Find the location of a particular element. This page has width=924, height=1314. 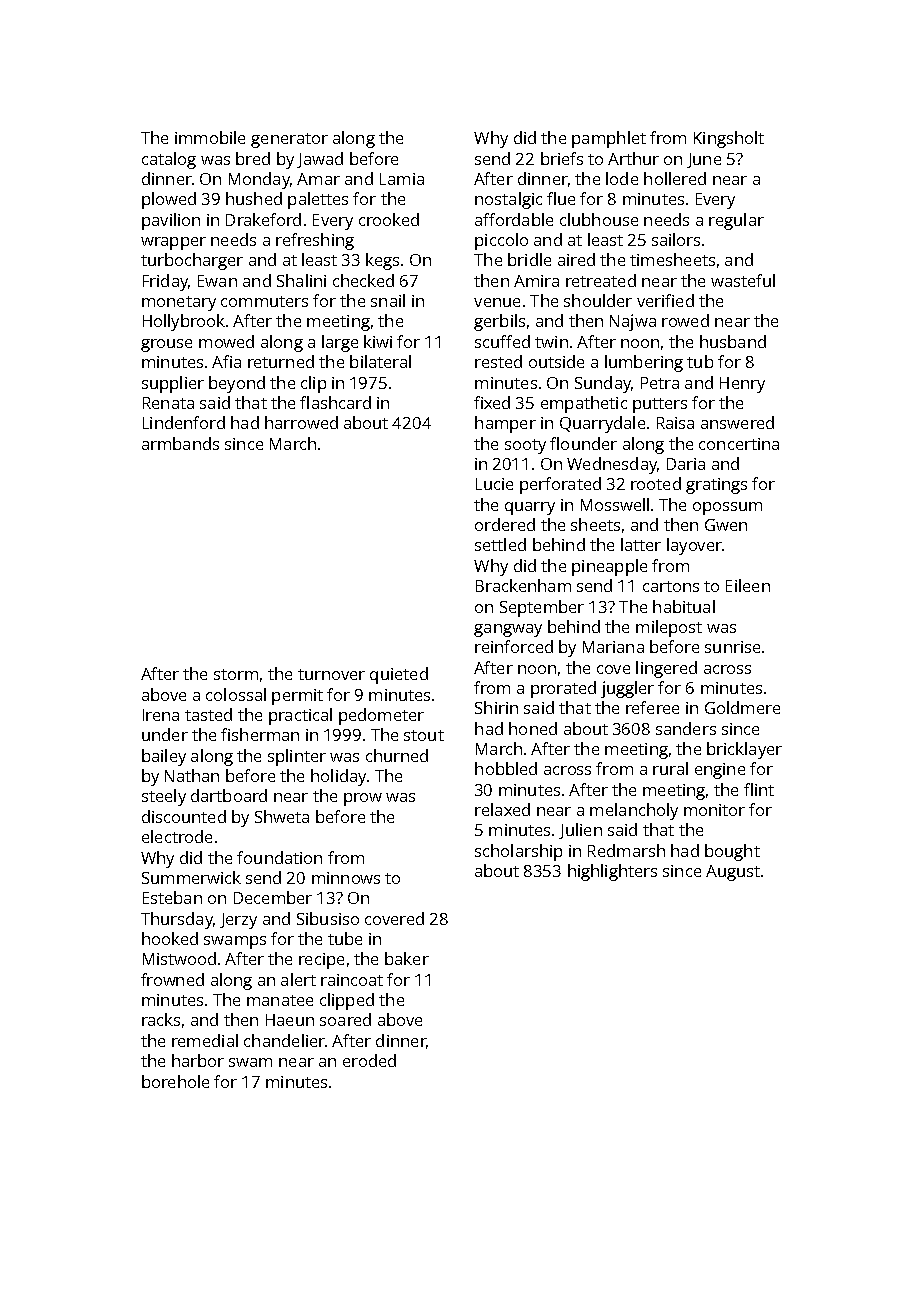

churned is located at coordinates (397, 755).
